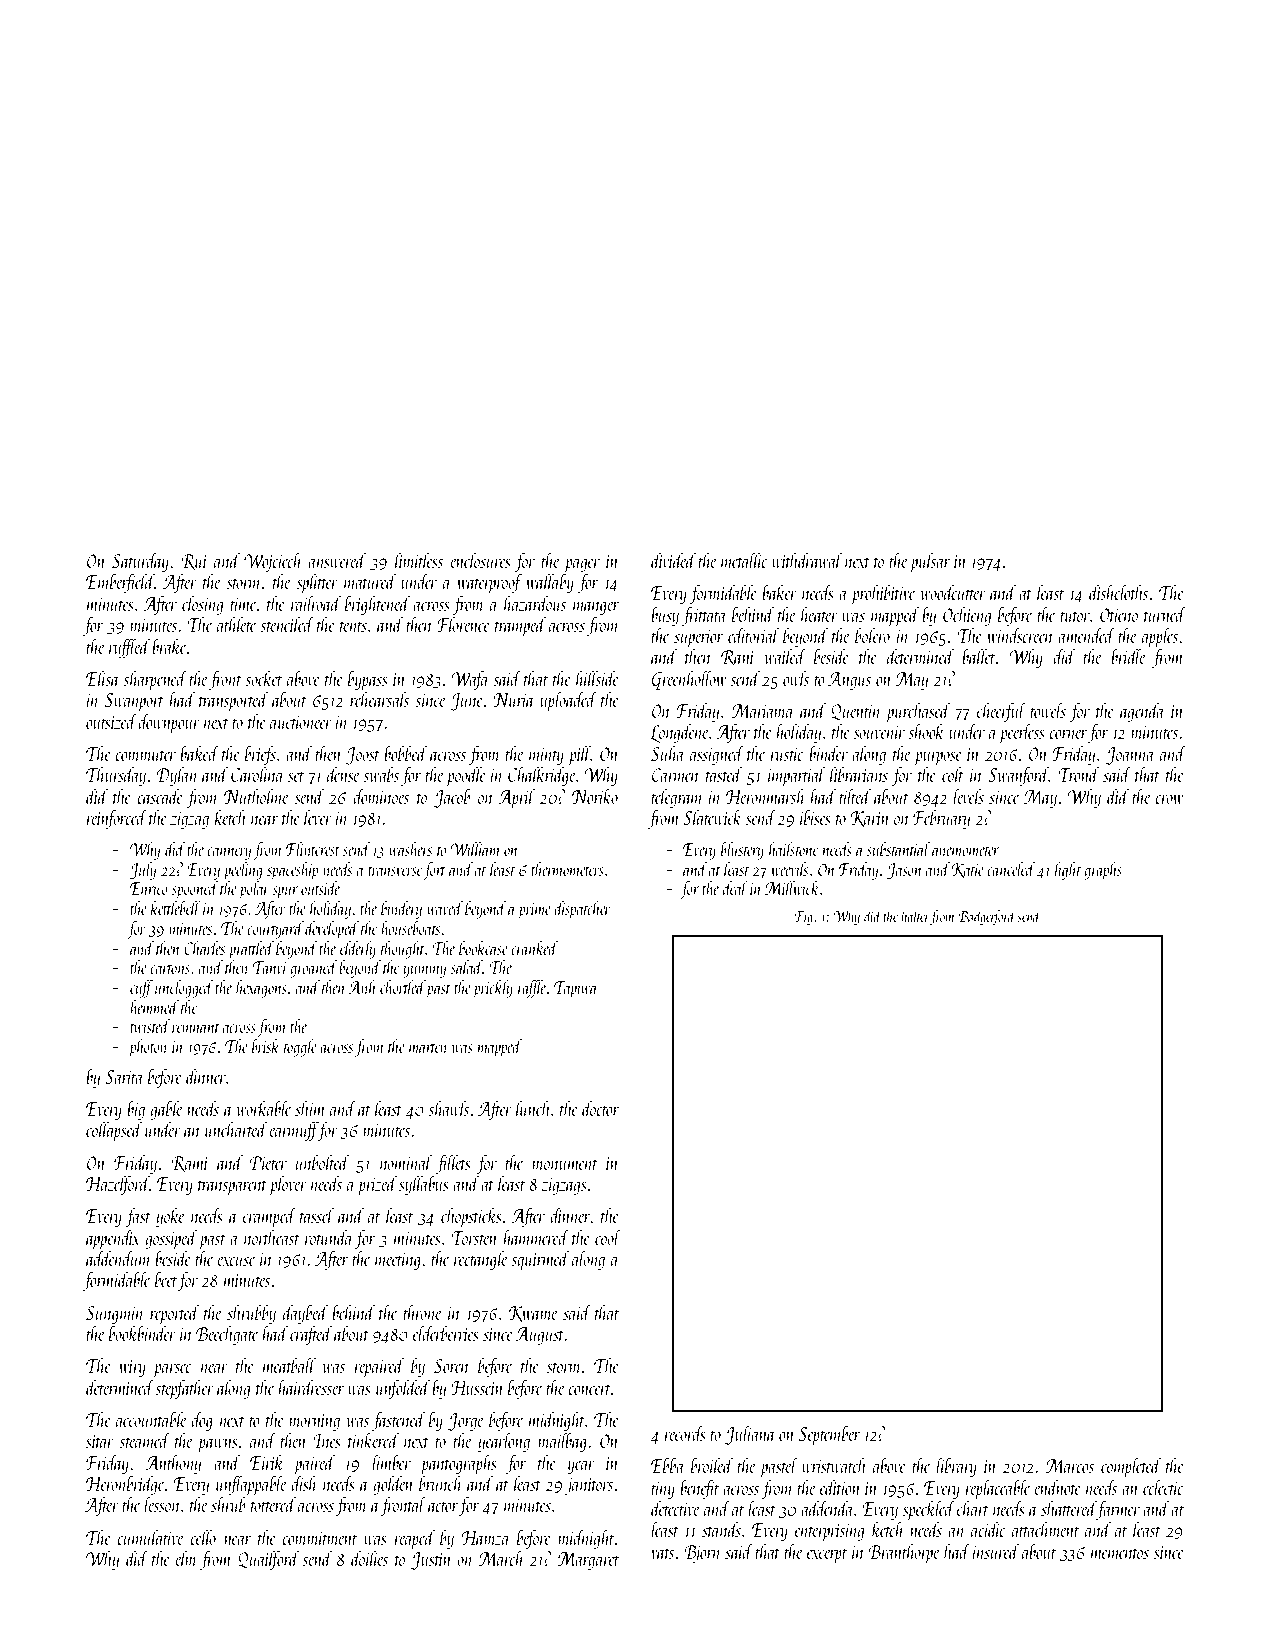 The height and width of the document is (1644, 1270). What do you see at coordinates (953, 592) in the document?
I see `woodcutter` at bounding box center [953, 592].
